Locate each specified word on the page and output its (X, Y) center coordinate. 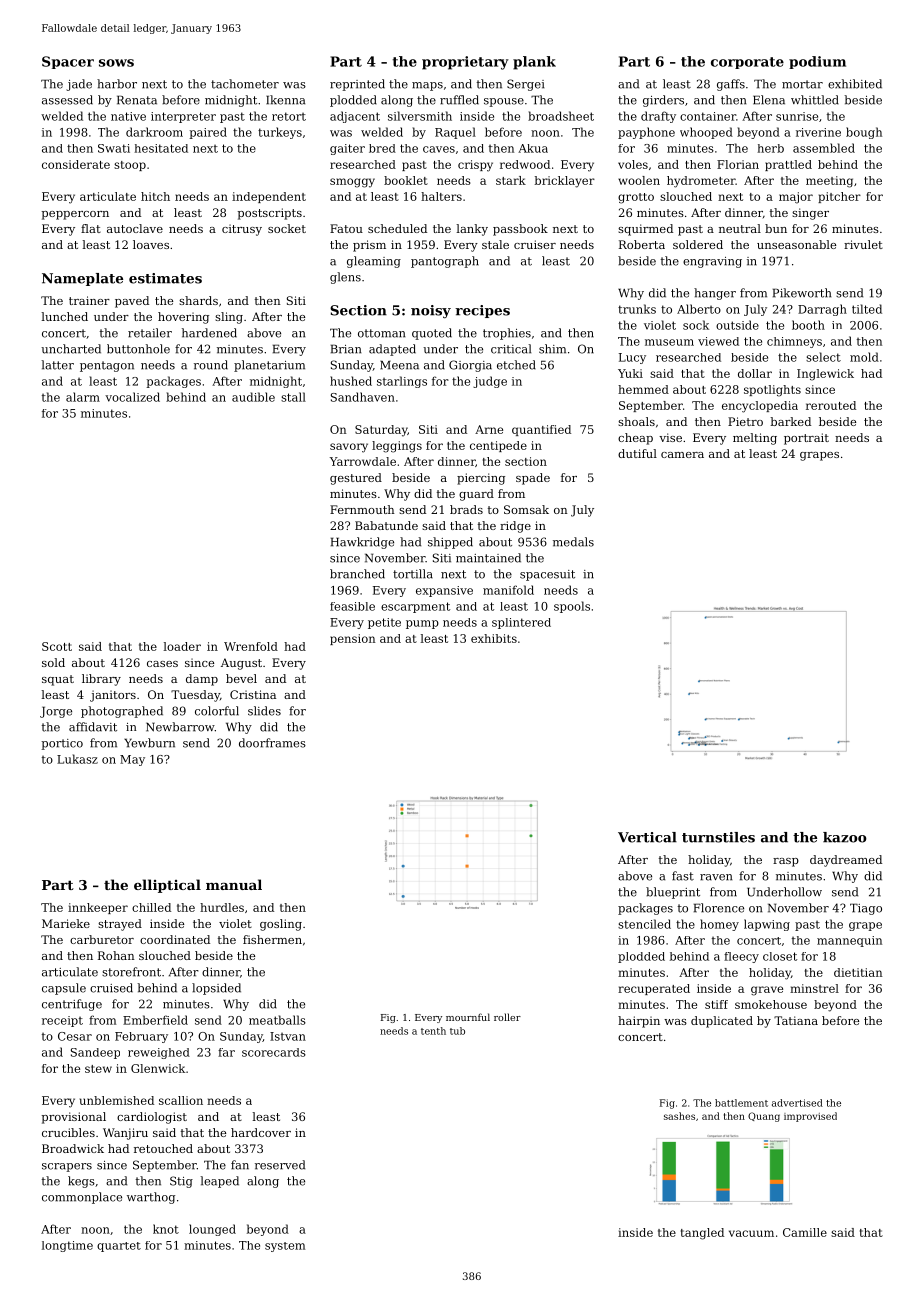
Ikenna (285, 100)
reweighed (159, 1053)
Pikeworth (802, 293)
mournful (468, 1017)
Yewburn (149, 743)
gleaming (374, 262)
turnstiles (718, 837)
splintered (521, 623)
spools (572, 607)
